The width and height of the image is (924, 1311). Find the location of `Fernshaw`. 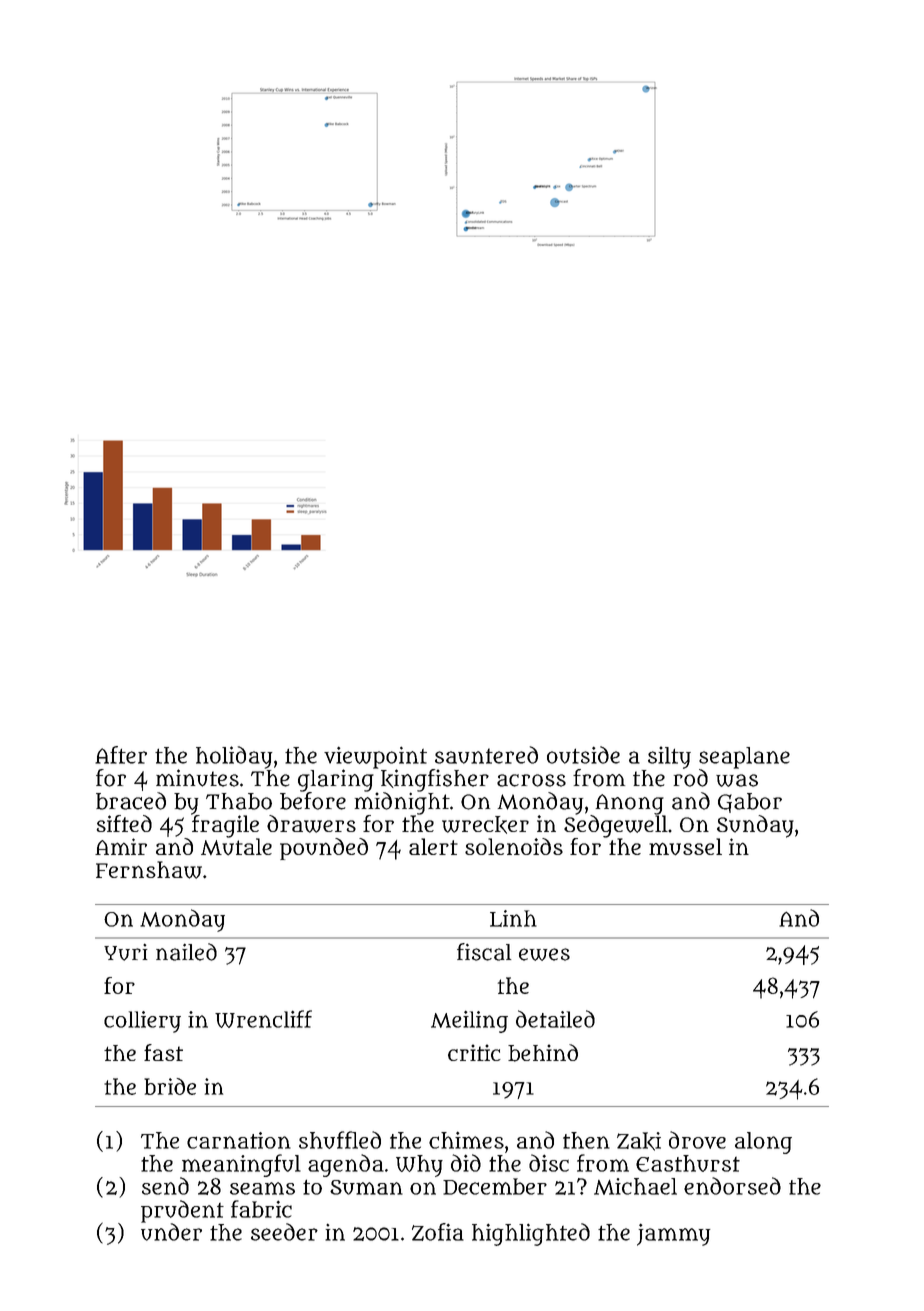

Fernshaw is located at coordinates (149, 870).
